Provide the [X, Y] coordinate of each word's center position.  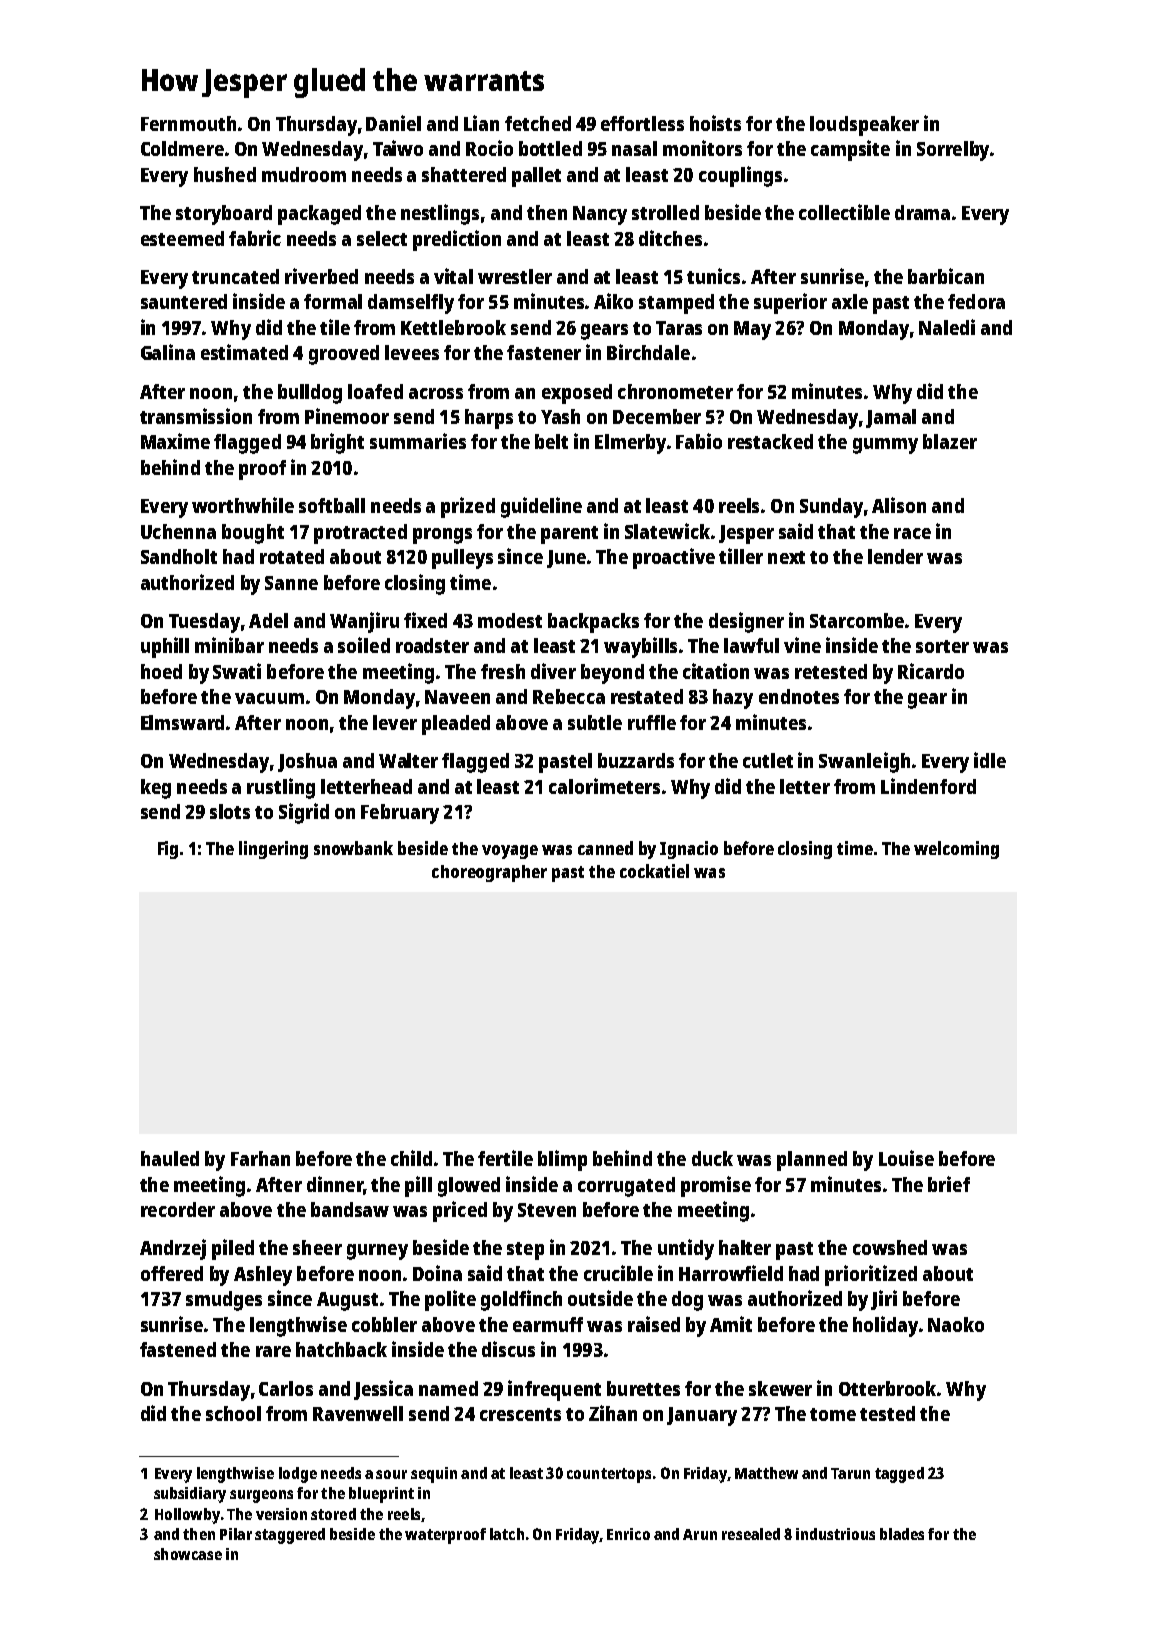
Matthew [766, 1473]
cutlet [768, 760]
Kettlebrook [453, 327]
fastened [178, 1349]
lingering [273, 850]
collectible [844, 212]
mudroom [304, 174]
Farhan [260, 1158]
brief [949, 1184]
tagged [899, 1475]
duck [712, 1158]
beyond [612, 674]
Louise [906, 1158]
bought [253, 534]
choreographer [489, 873]
